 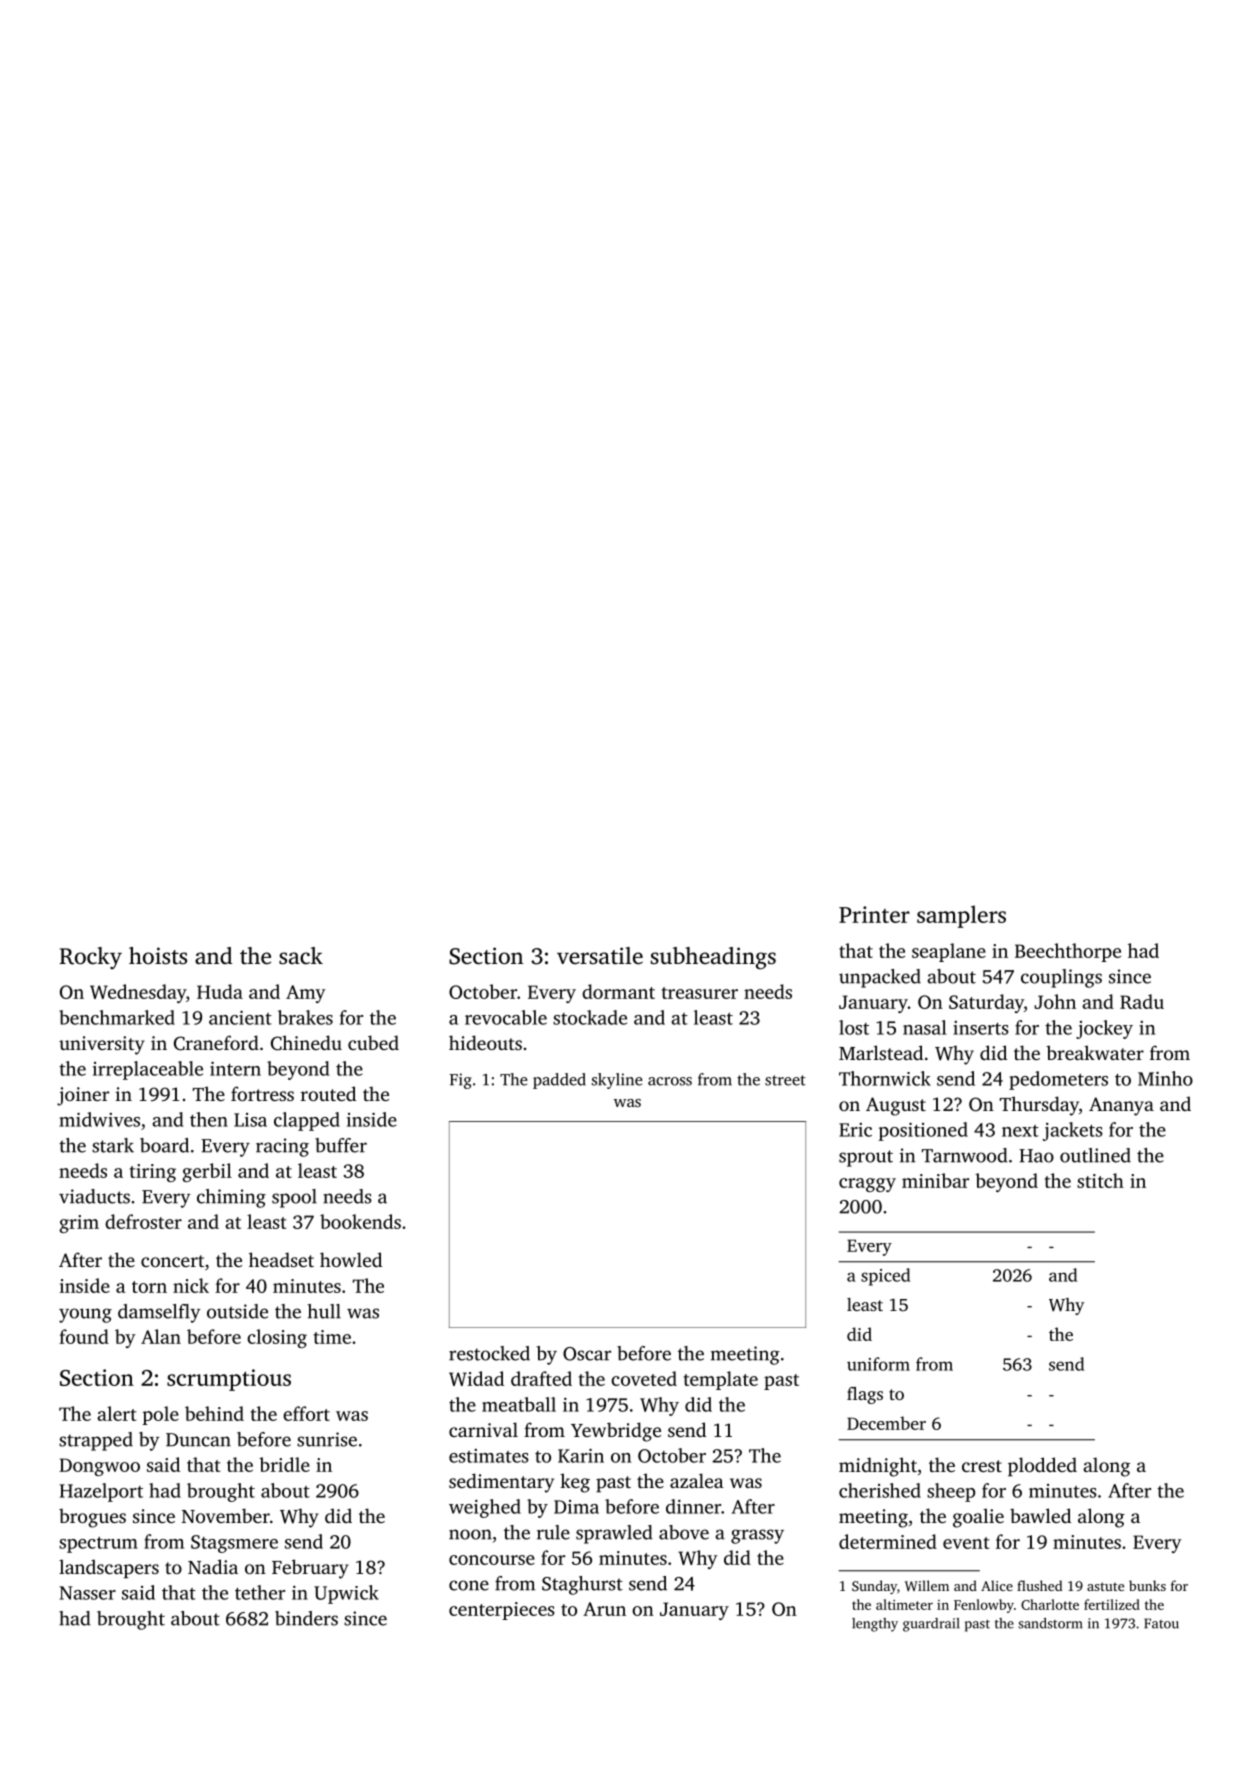 I want to click on bookends, so click(x=360, y=1221).
